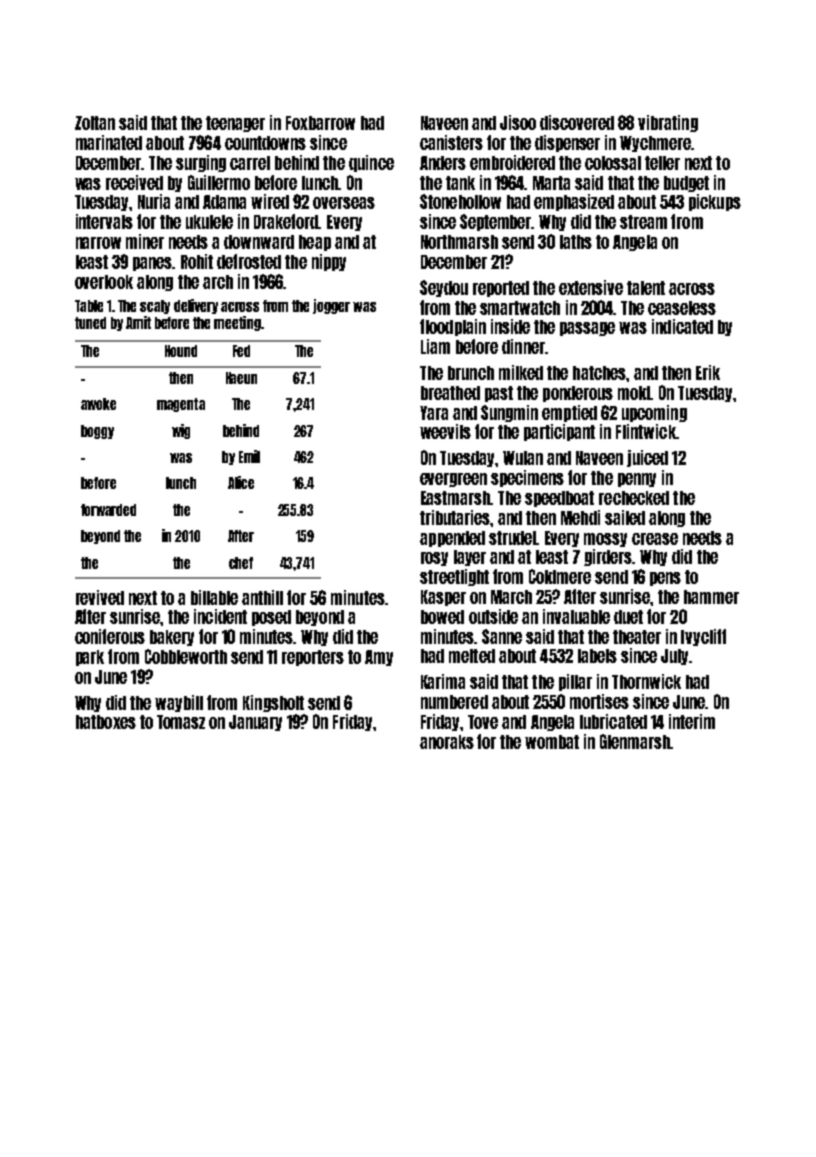 This page has width=816, height=1157. I want to click on panes, so click(152, 264).
